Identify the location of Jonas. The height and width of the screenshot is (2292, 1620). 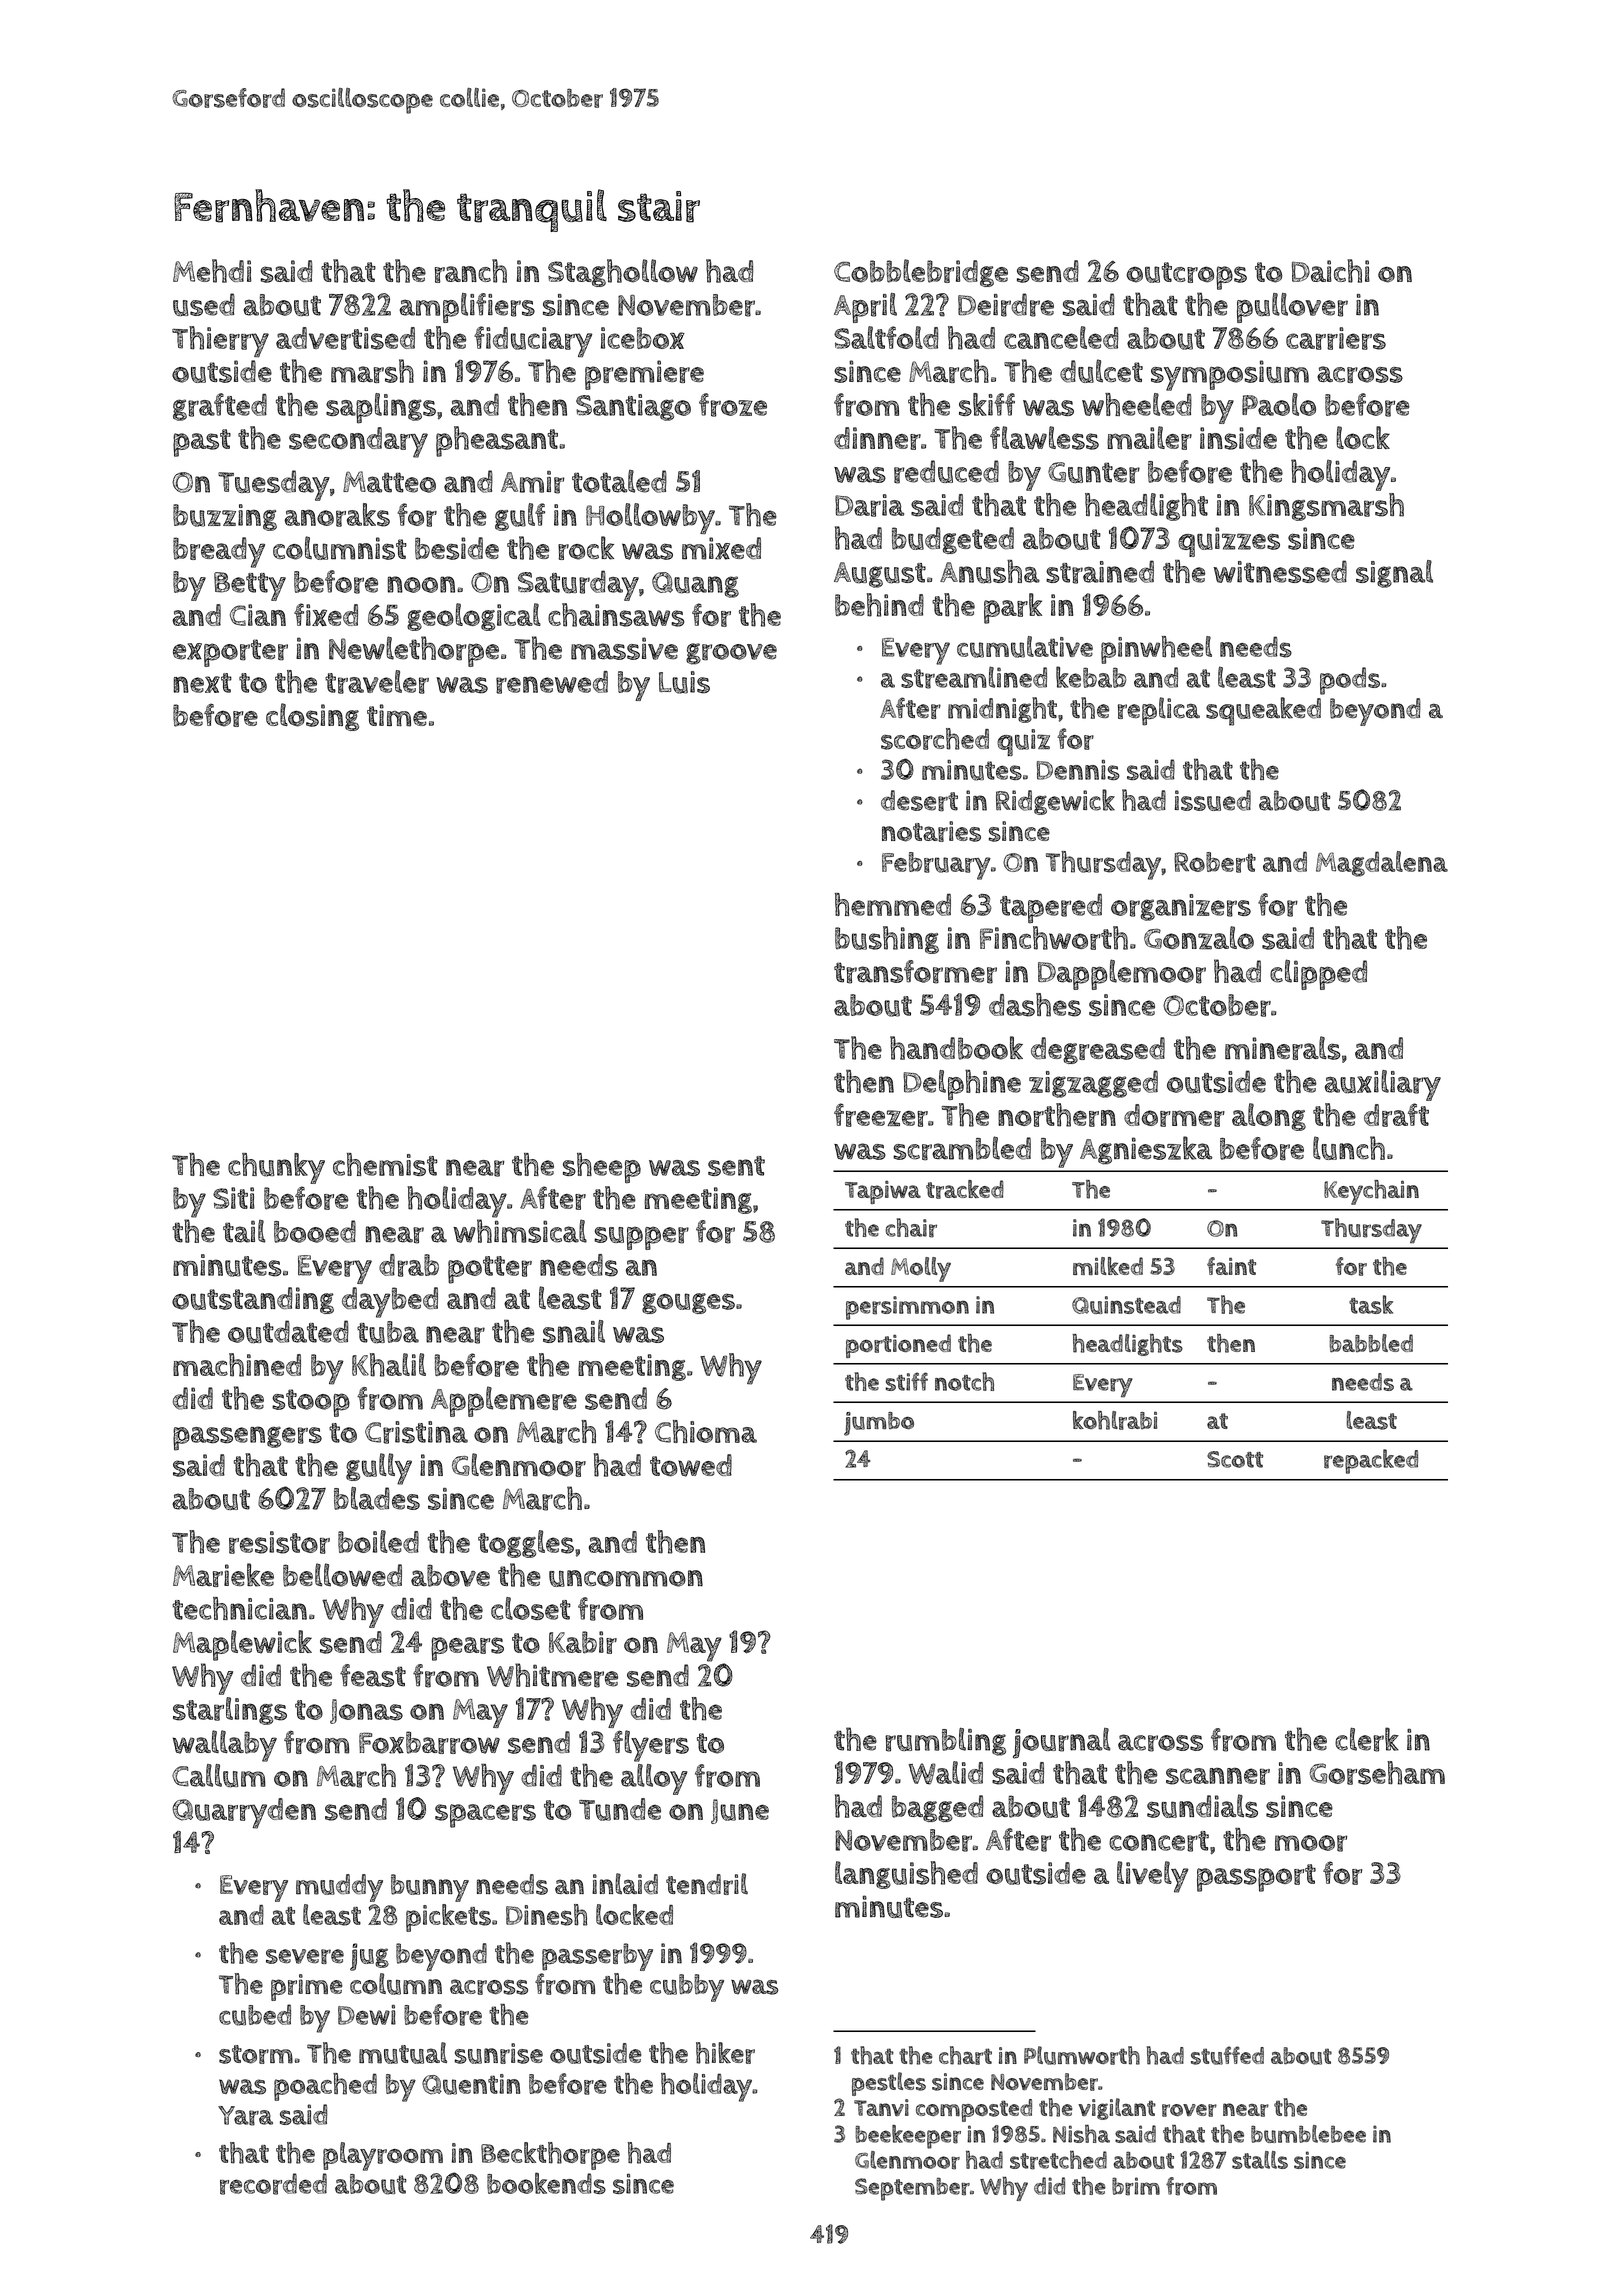
(366, 1711).
